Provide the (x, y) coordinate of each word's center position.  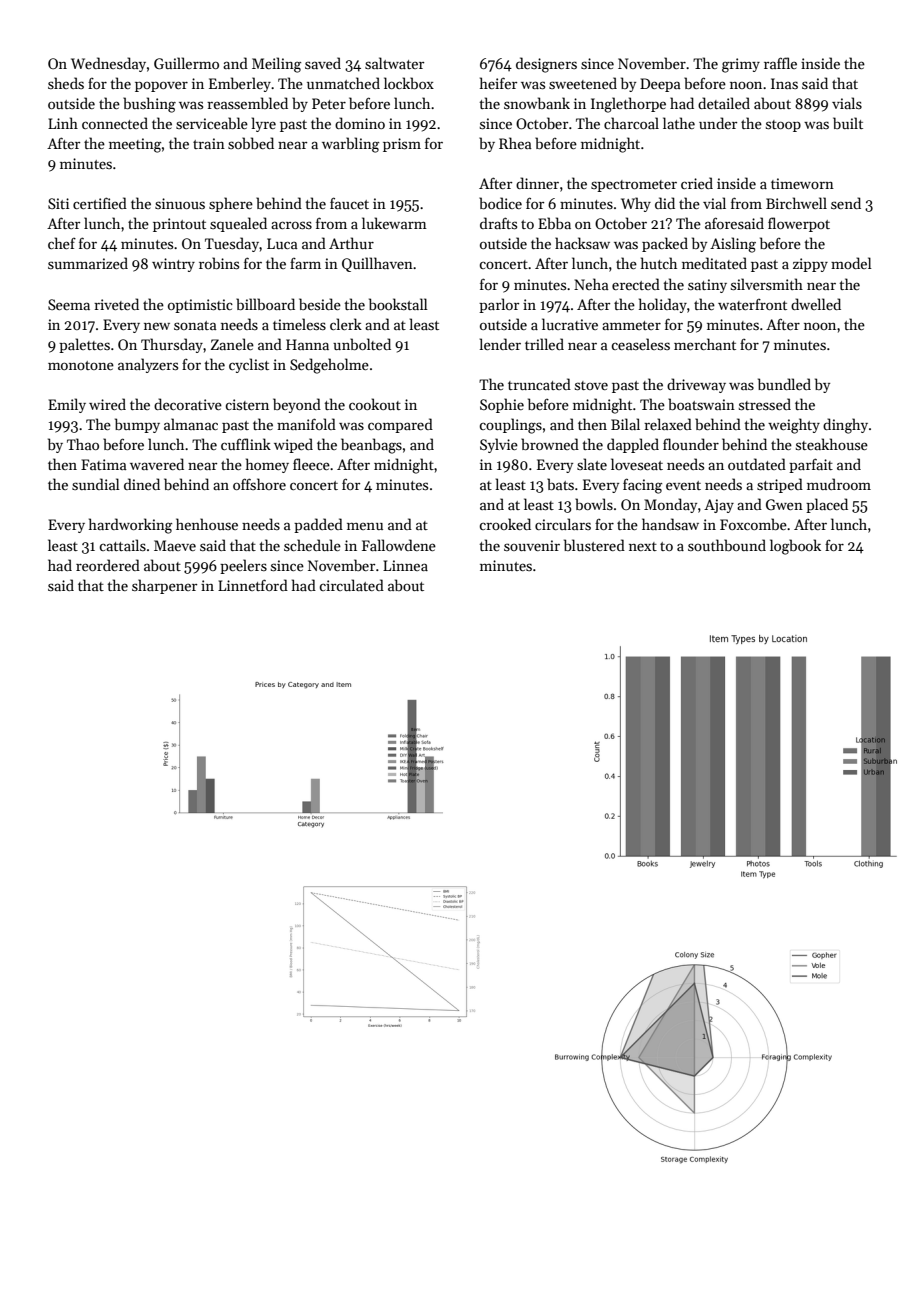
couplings (511, 426)
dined (142, 484)
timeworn (802, 183)
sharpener (164, 586)
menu (365, 526)
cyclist (249, 365)
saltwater (394, 63)
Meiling (276, 65)
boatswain (701, 404)
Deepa (660, 85)
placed (827, 505)
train (209, 143)
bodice (500, 203)
